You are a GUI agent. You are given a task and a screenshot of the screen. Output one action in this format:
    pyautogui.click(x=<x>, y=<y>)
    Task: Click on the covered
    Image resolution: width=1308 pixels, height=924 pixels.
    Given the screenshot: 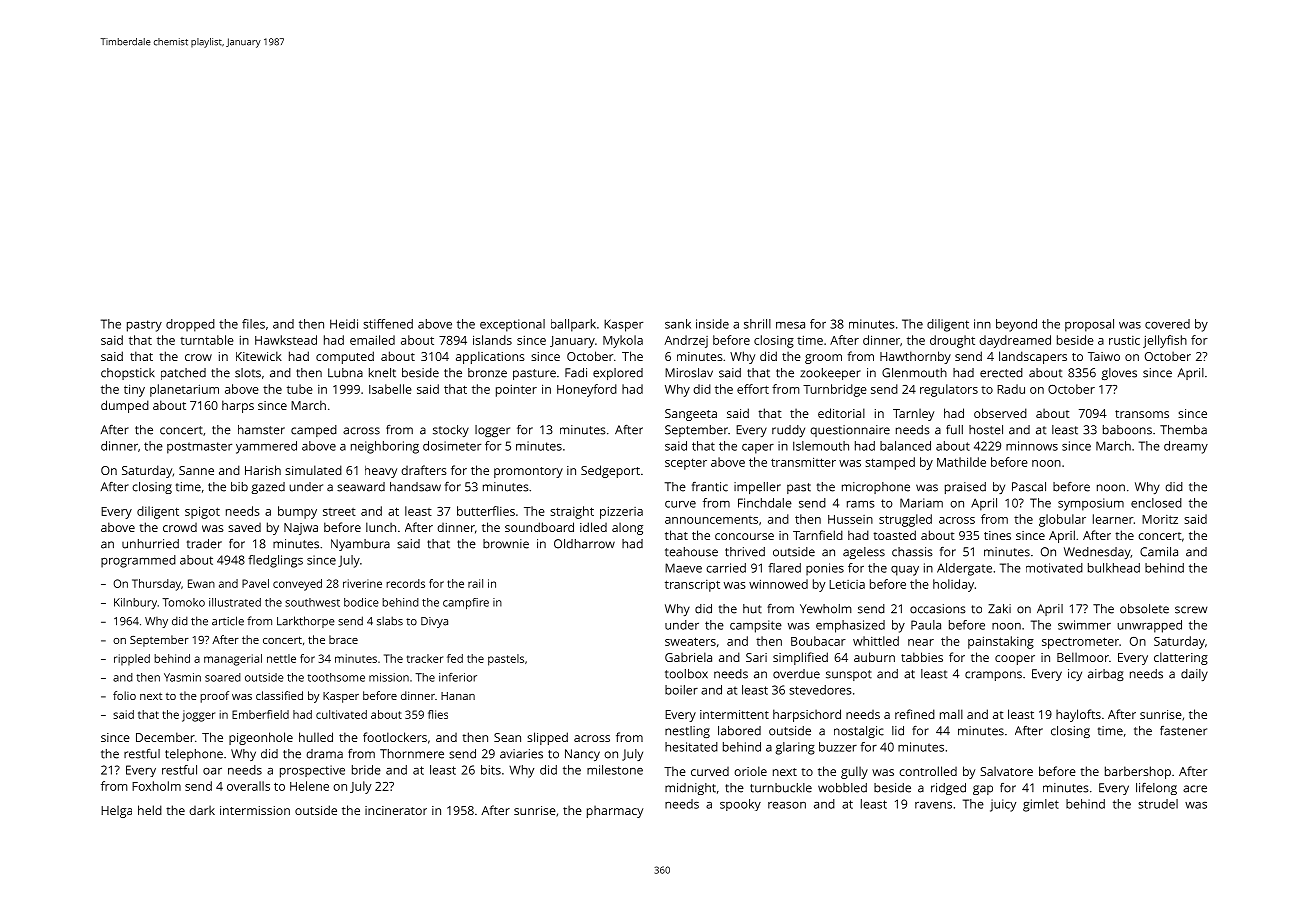 What is the action you would take?
    pyautogui.click(x=1167, y=324)
